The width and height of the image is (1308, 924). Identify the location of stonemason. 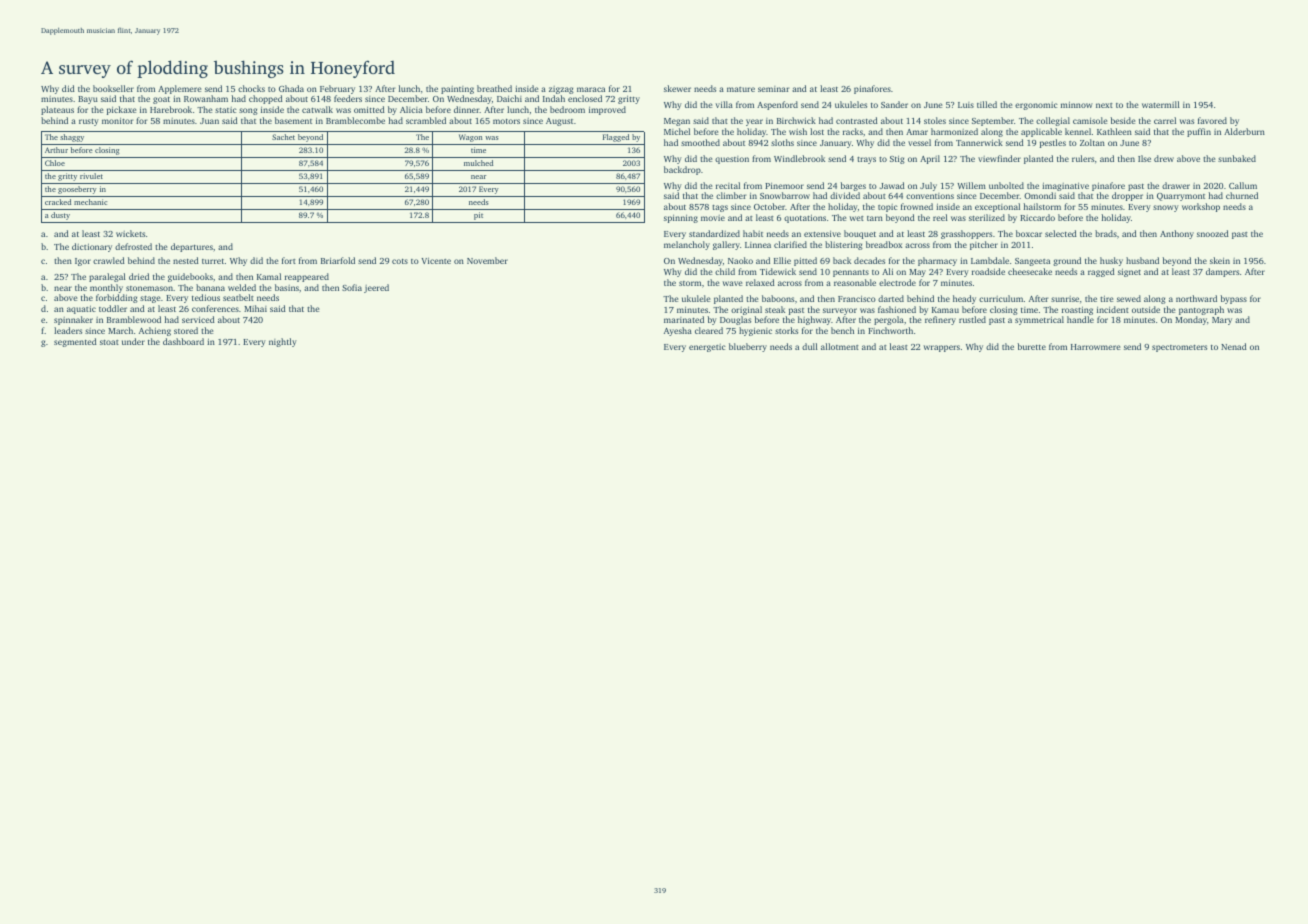
(149, 288).
